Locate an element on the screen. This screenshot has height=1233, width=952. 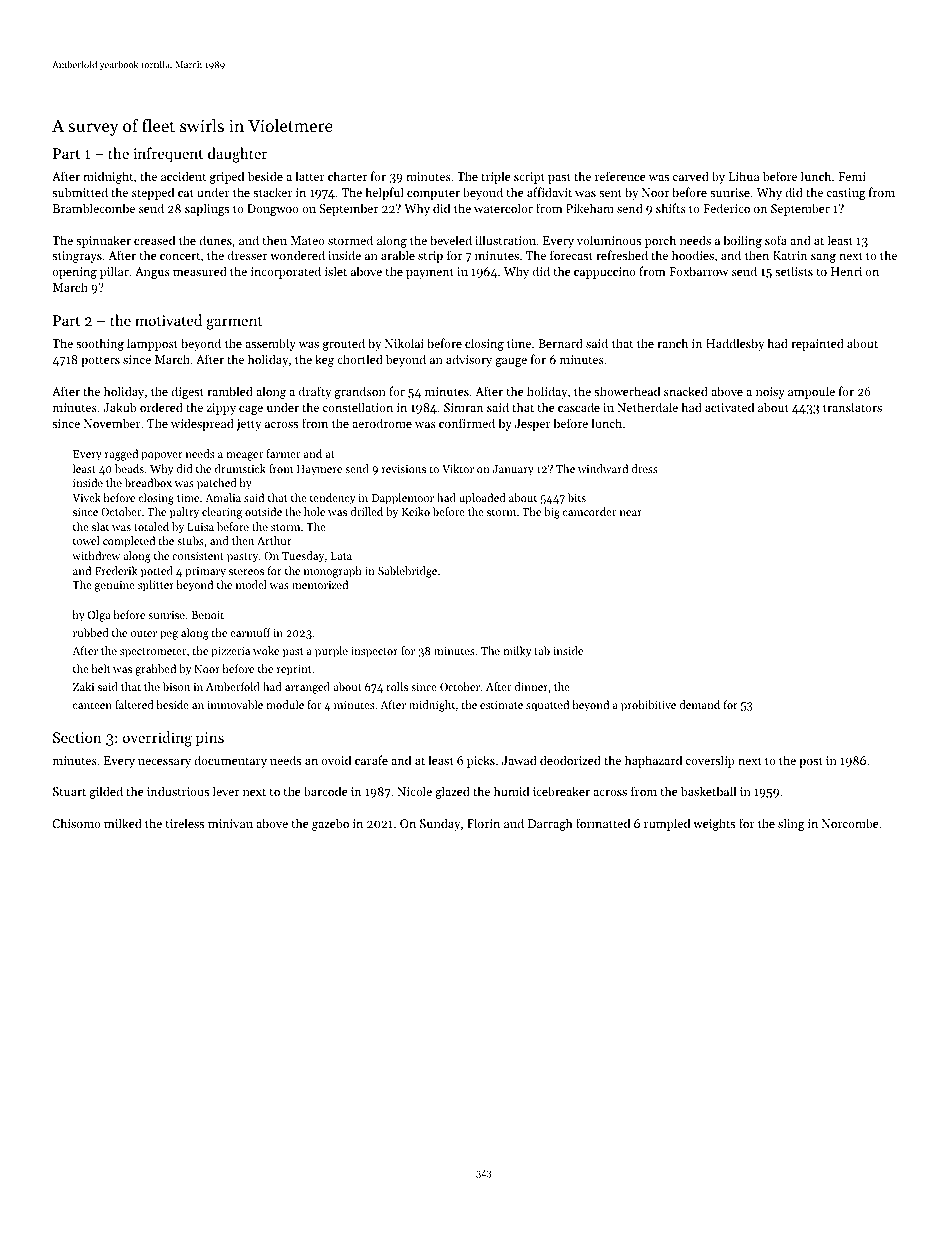
demand is located at coordinates (700, 704).
